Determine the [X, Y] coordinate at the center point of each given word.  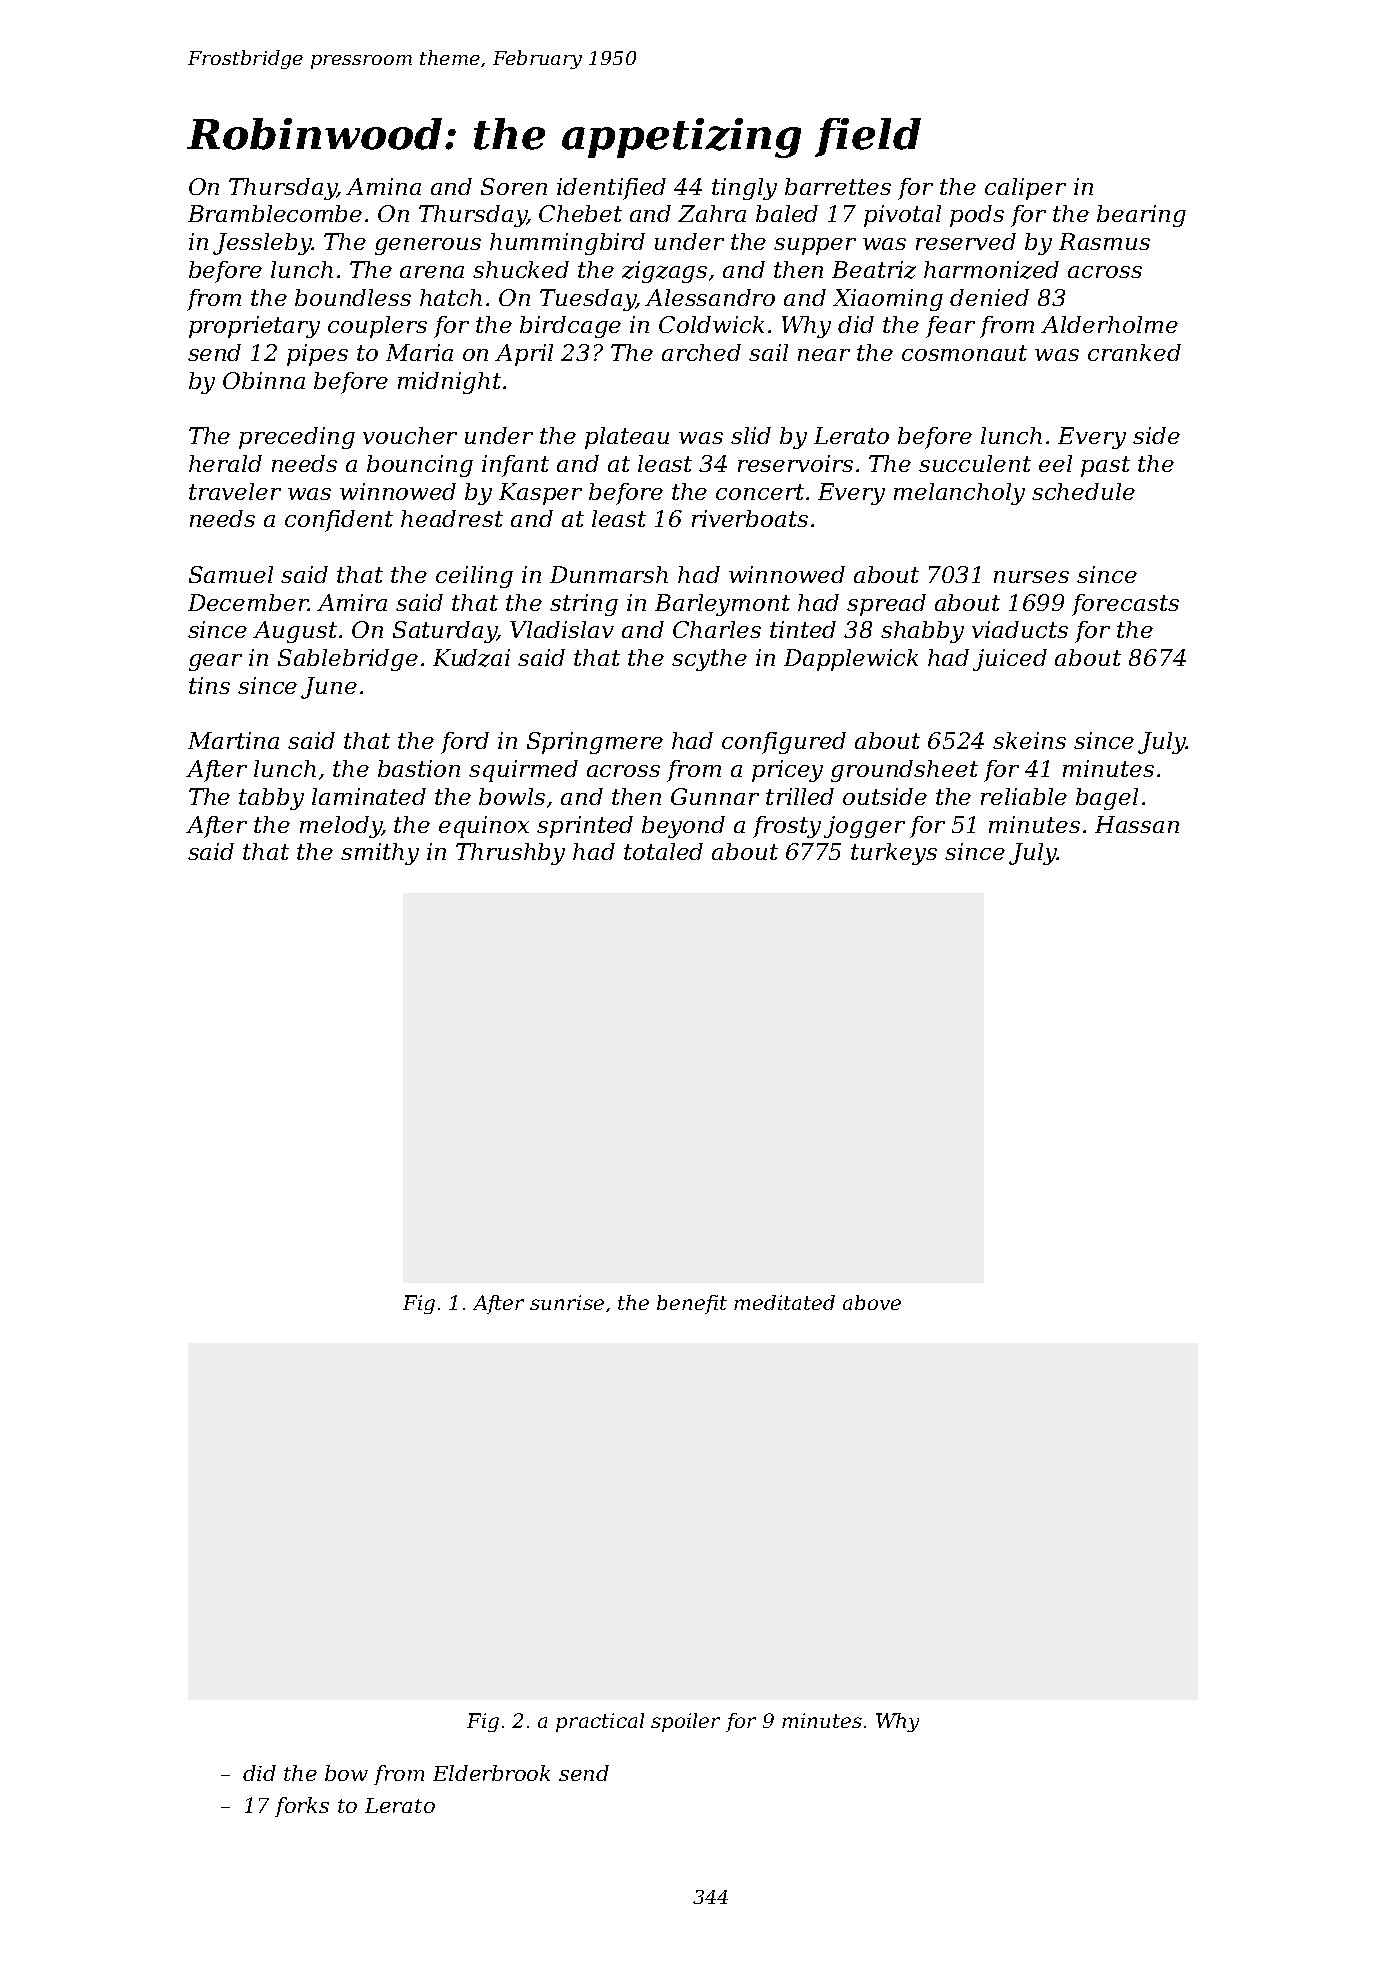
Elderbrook [491, 1773]
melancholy [959, 494]
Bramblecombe [275, 213]
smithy [380, 854]
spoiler [685, 1722]
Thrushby [510, 854]
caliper [1025, 189]
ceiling [474, 577]
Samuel [231, 574]
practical [600, 1722]
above [872, 1302]
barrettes [838, 186]
